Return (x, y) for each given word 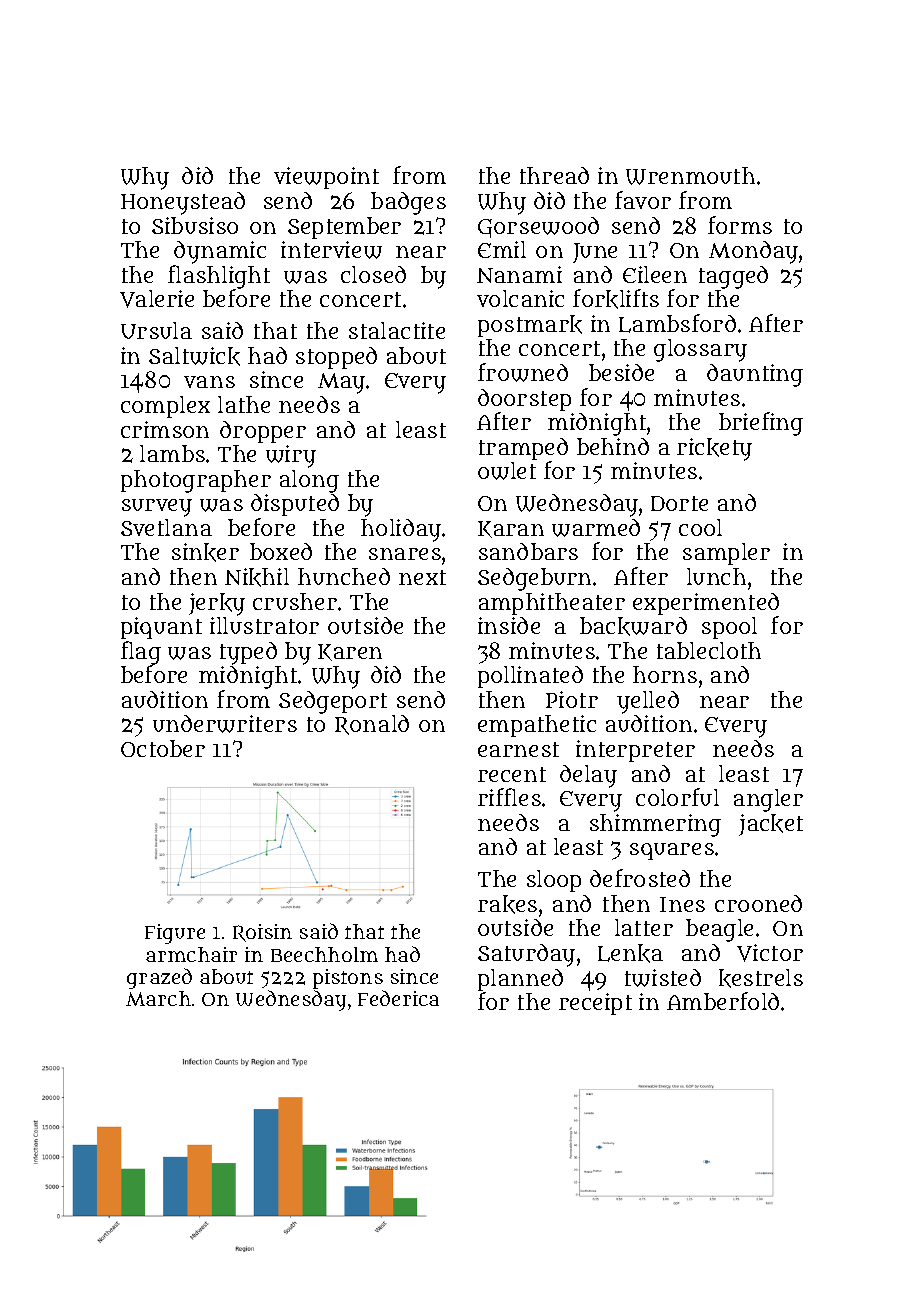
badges (408, 203)
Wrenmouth (690, 176)
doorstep (524, 400)
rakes (507, 904)
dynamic (220, 252)
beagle (719, 930)
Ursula (156, 330)
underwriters (225, 724)
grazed (159, 978)
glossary (700, 350)
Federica (398, 998)
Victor (770, 953)
